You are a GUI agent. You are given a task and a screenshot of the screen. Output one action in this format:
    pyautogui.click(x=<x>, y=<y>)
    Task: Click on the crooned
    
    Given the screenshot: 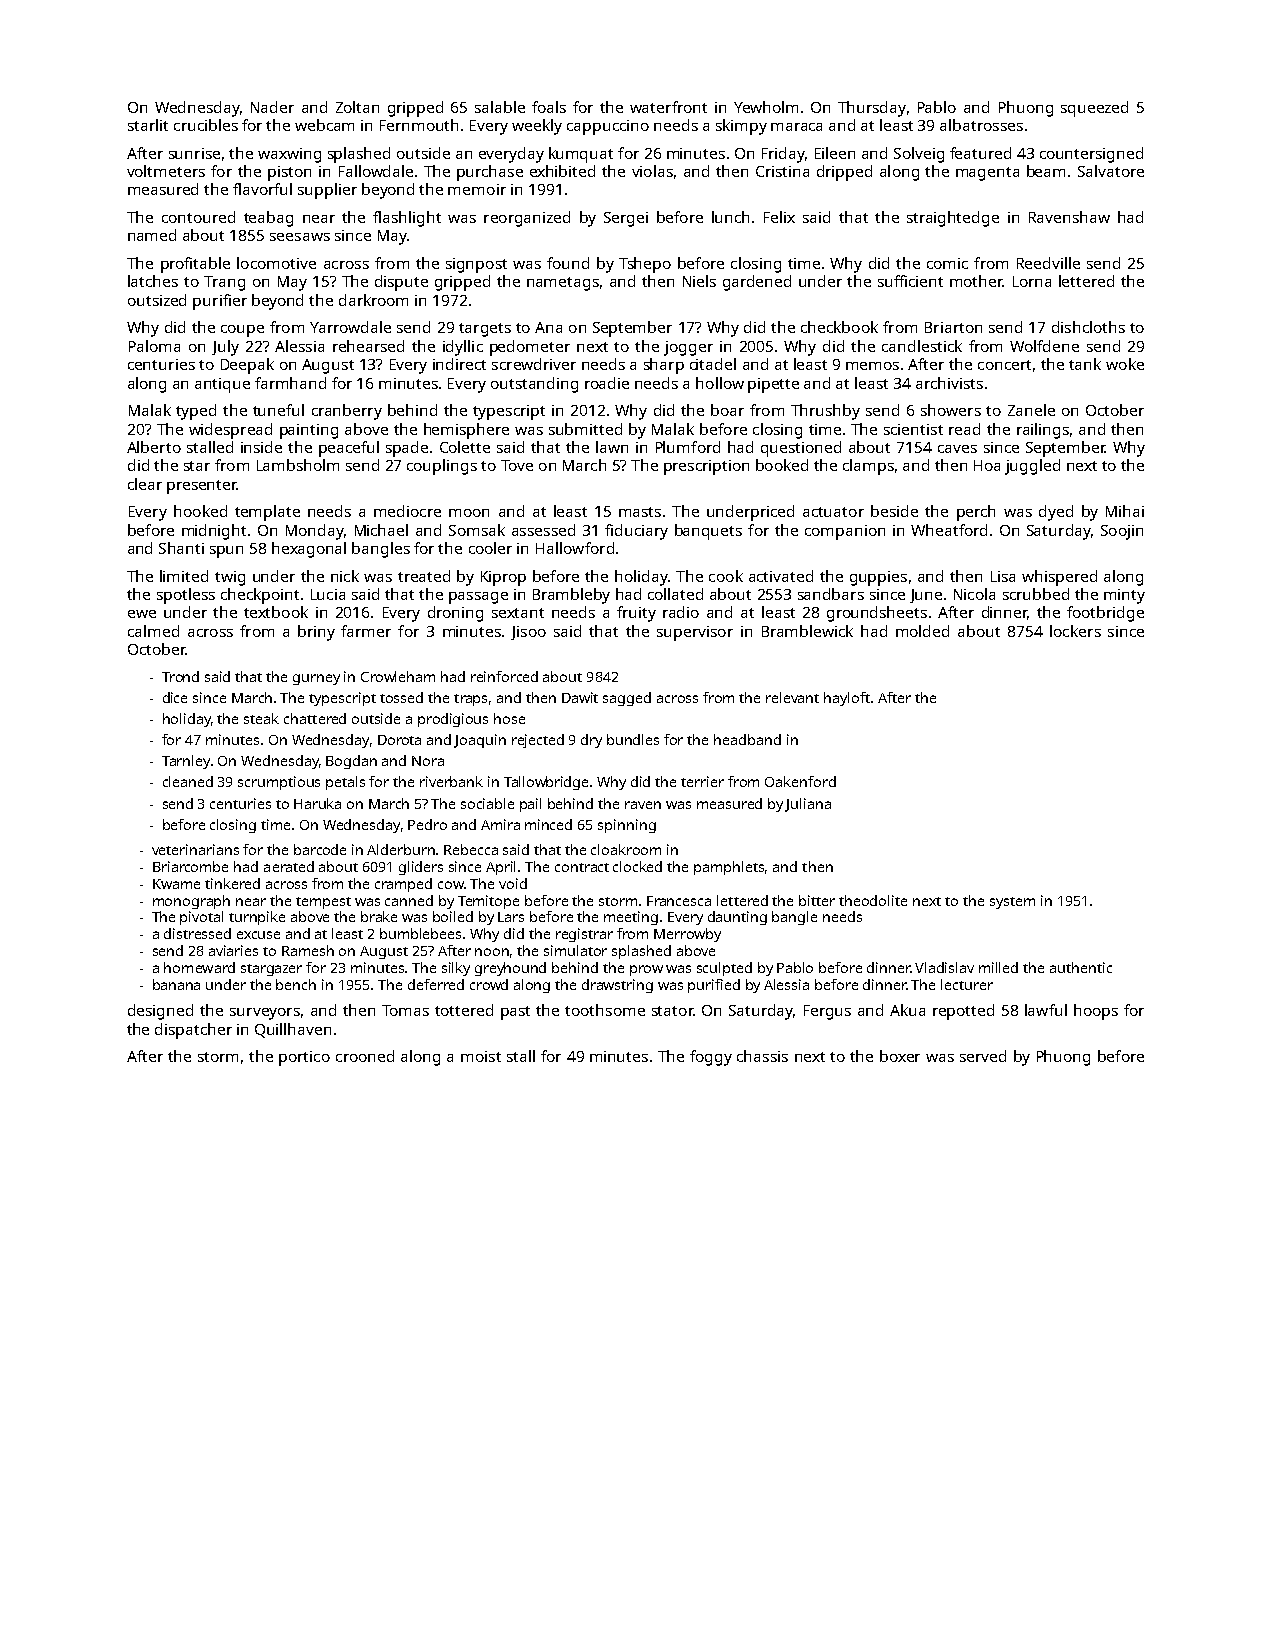 What is the action you would take?
    pyautogui.click(x=365, y=1056)
